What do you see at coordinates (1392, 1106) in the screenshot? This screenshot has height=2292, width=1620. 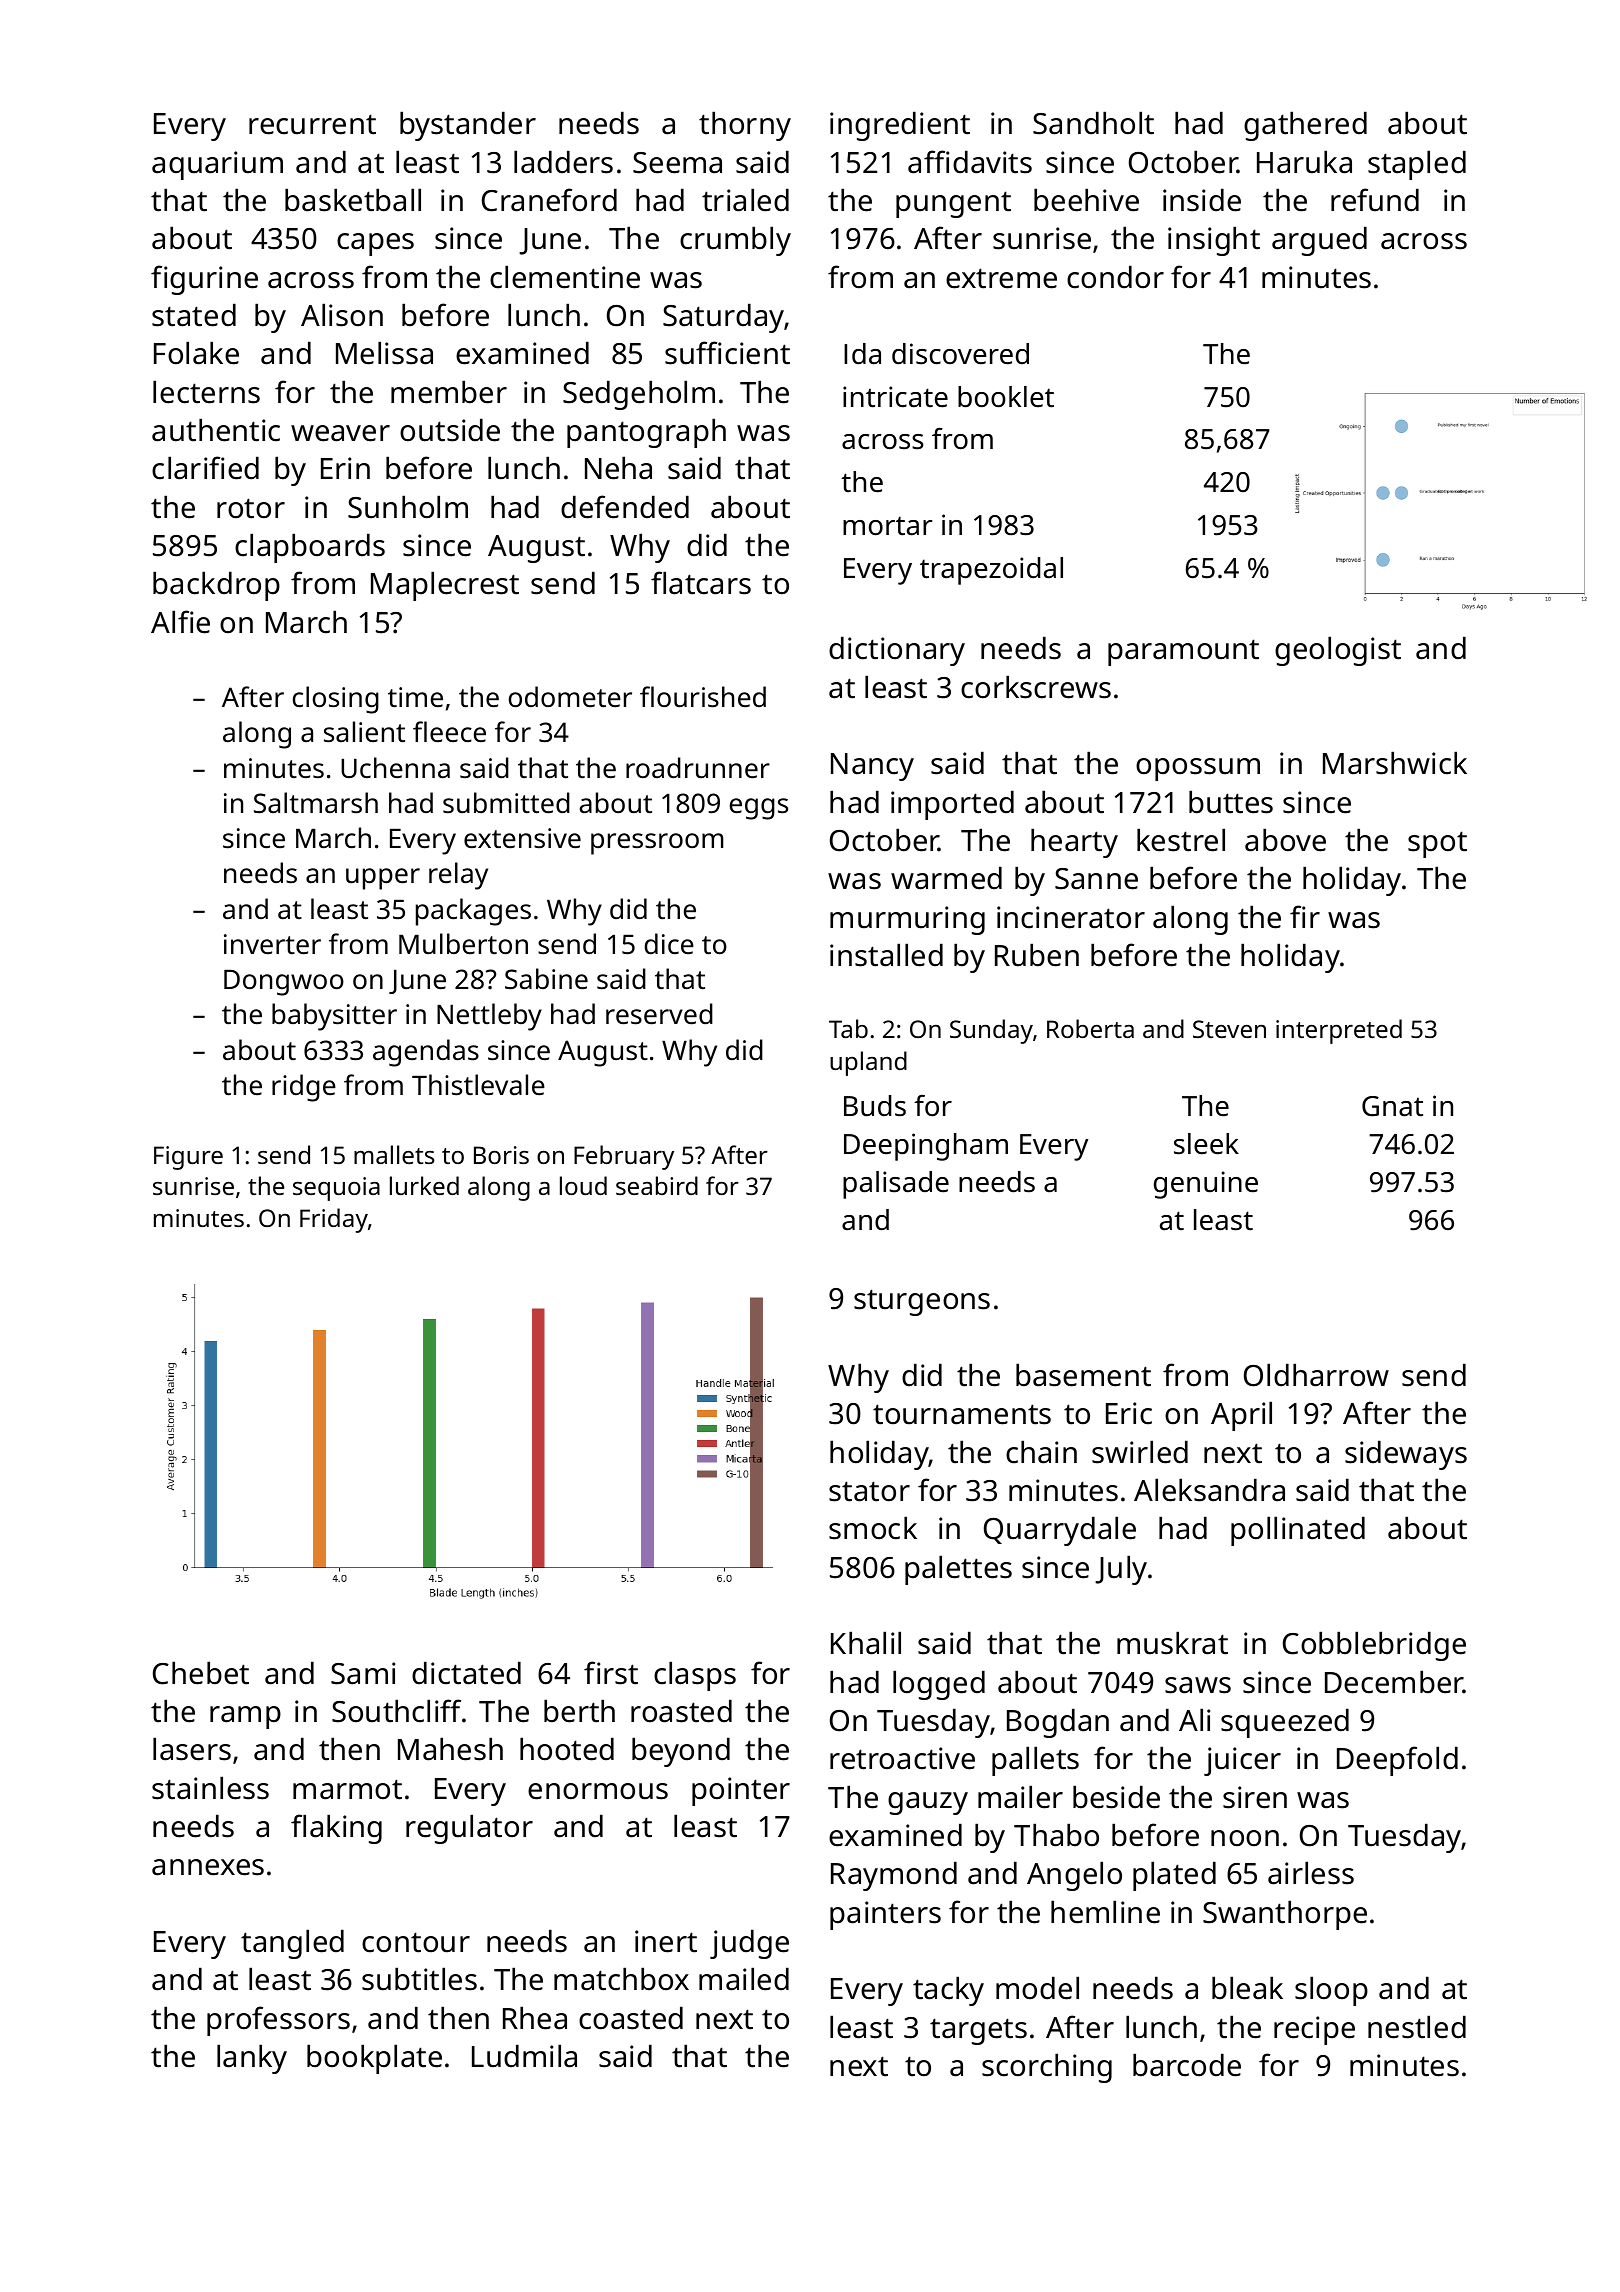 I see `Gnat` at bounding box center [1392, 1106].
